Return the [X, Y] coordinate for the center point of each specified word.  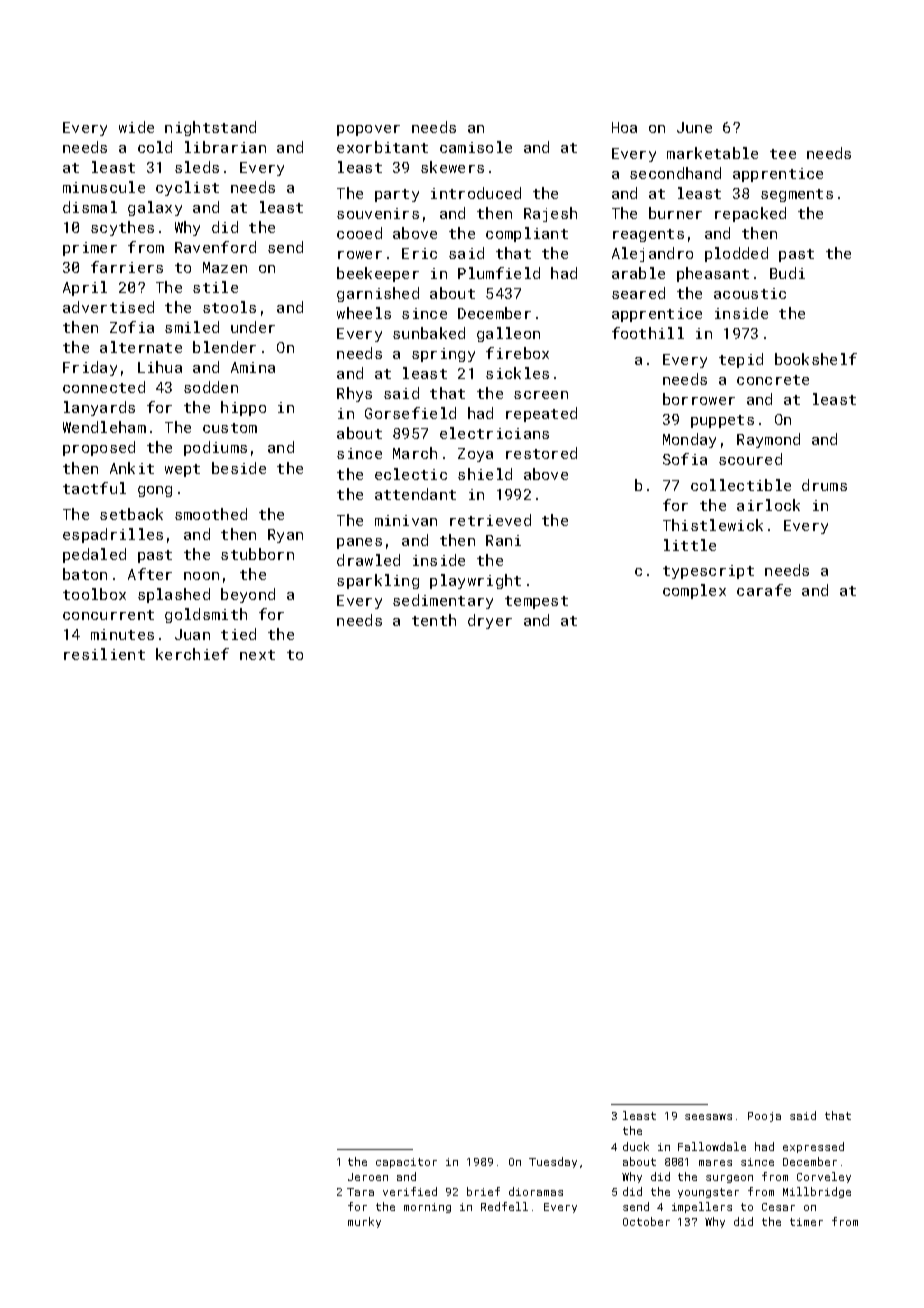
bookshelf [816, 359]
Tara [360, 1192]
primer [90, 249]
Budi [787, 273]
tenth [434, 620]
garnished [378, 294]
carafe [764, 590]
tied [238, 634]
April [85, 288]
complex [694, 591]
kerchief [192, 654]
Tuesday [553, 1162]
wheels [364, 313]
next [257, 655]
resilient [104, 654]
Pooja [764, 1117]
